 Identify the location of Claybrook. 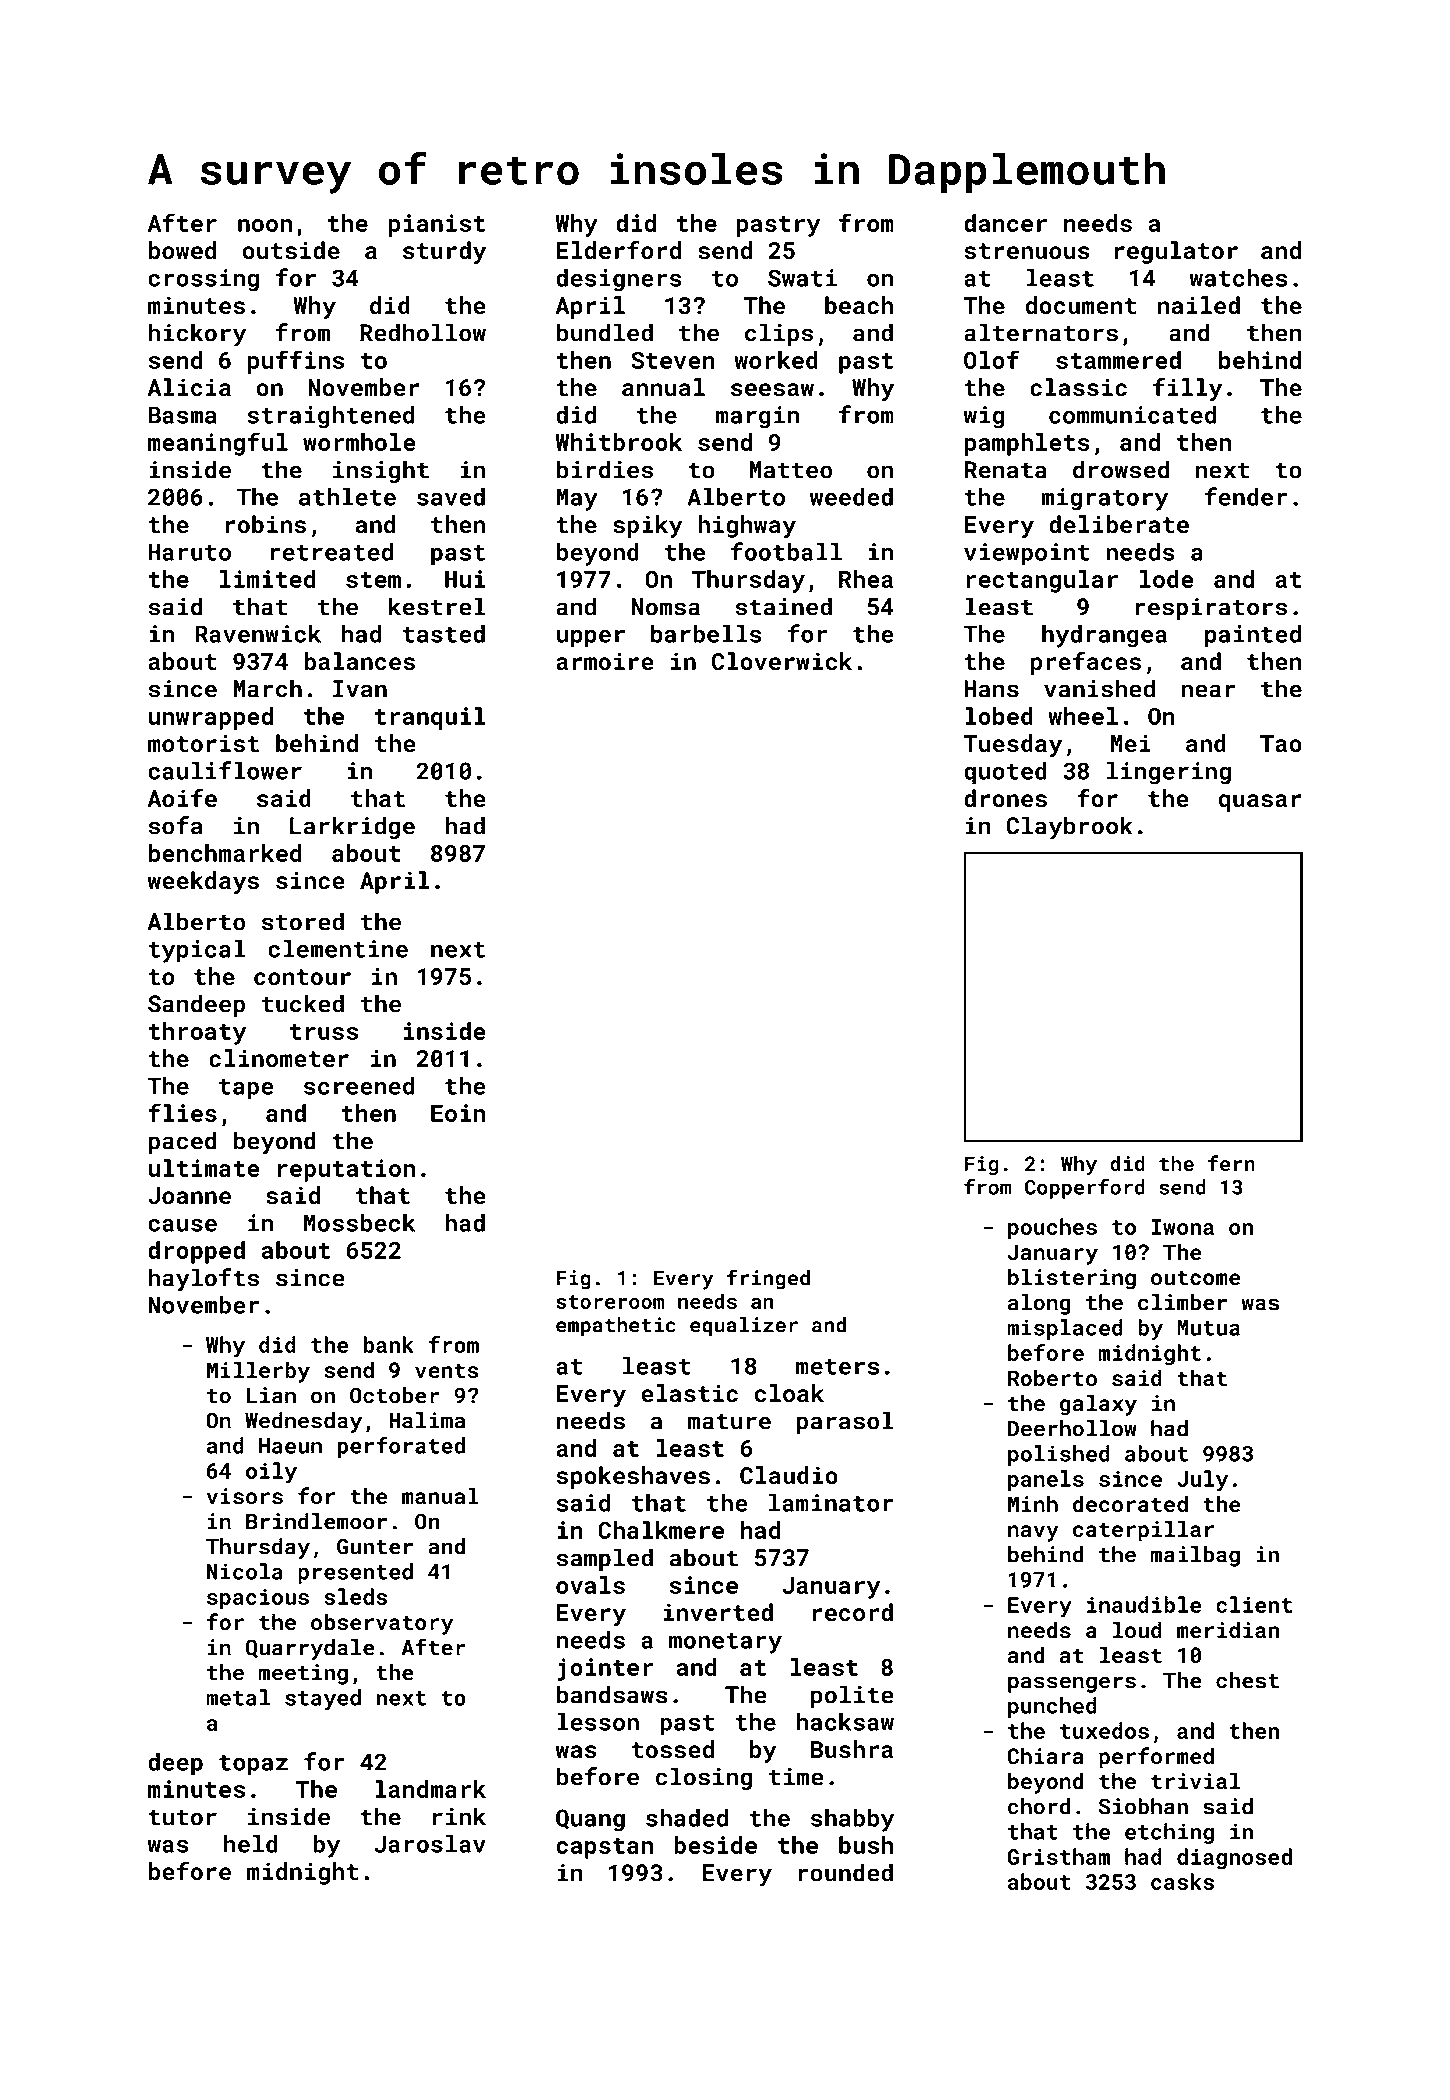
(1069, 828).
